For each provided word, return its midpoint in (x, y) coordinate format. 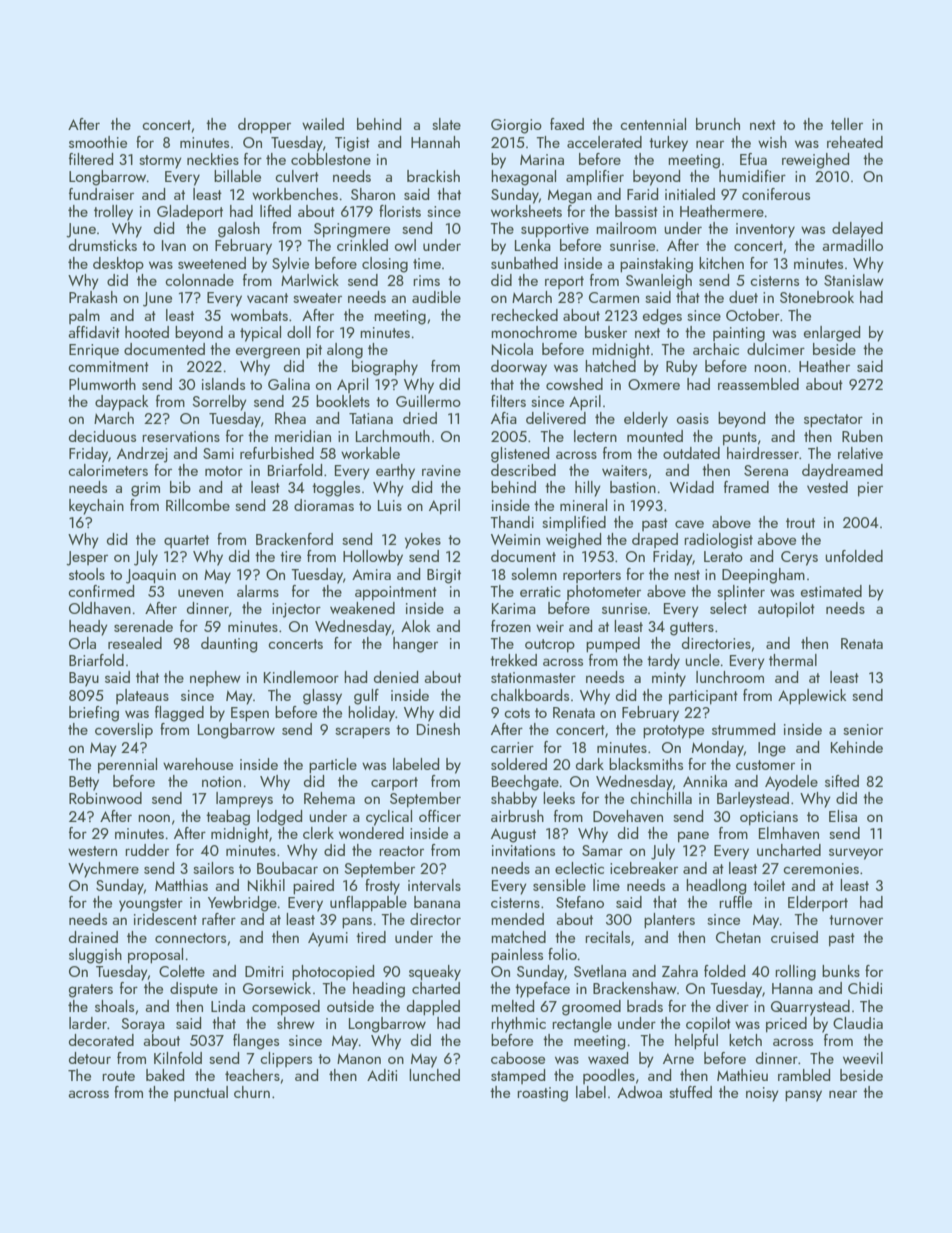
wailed (323, 124)
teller (847, 124)
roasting (542, 1094)
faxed (567, 124)
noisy (762, 1094)
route (118, 1076)
